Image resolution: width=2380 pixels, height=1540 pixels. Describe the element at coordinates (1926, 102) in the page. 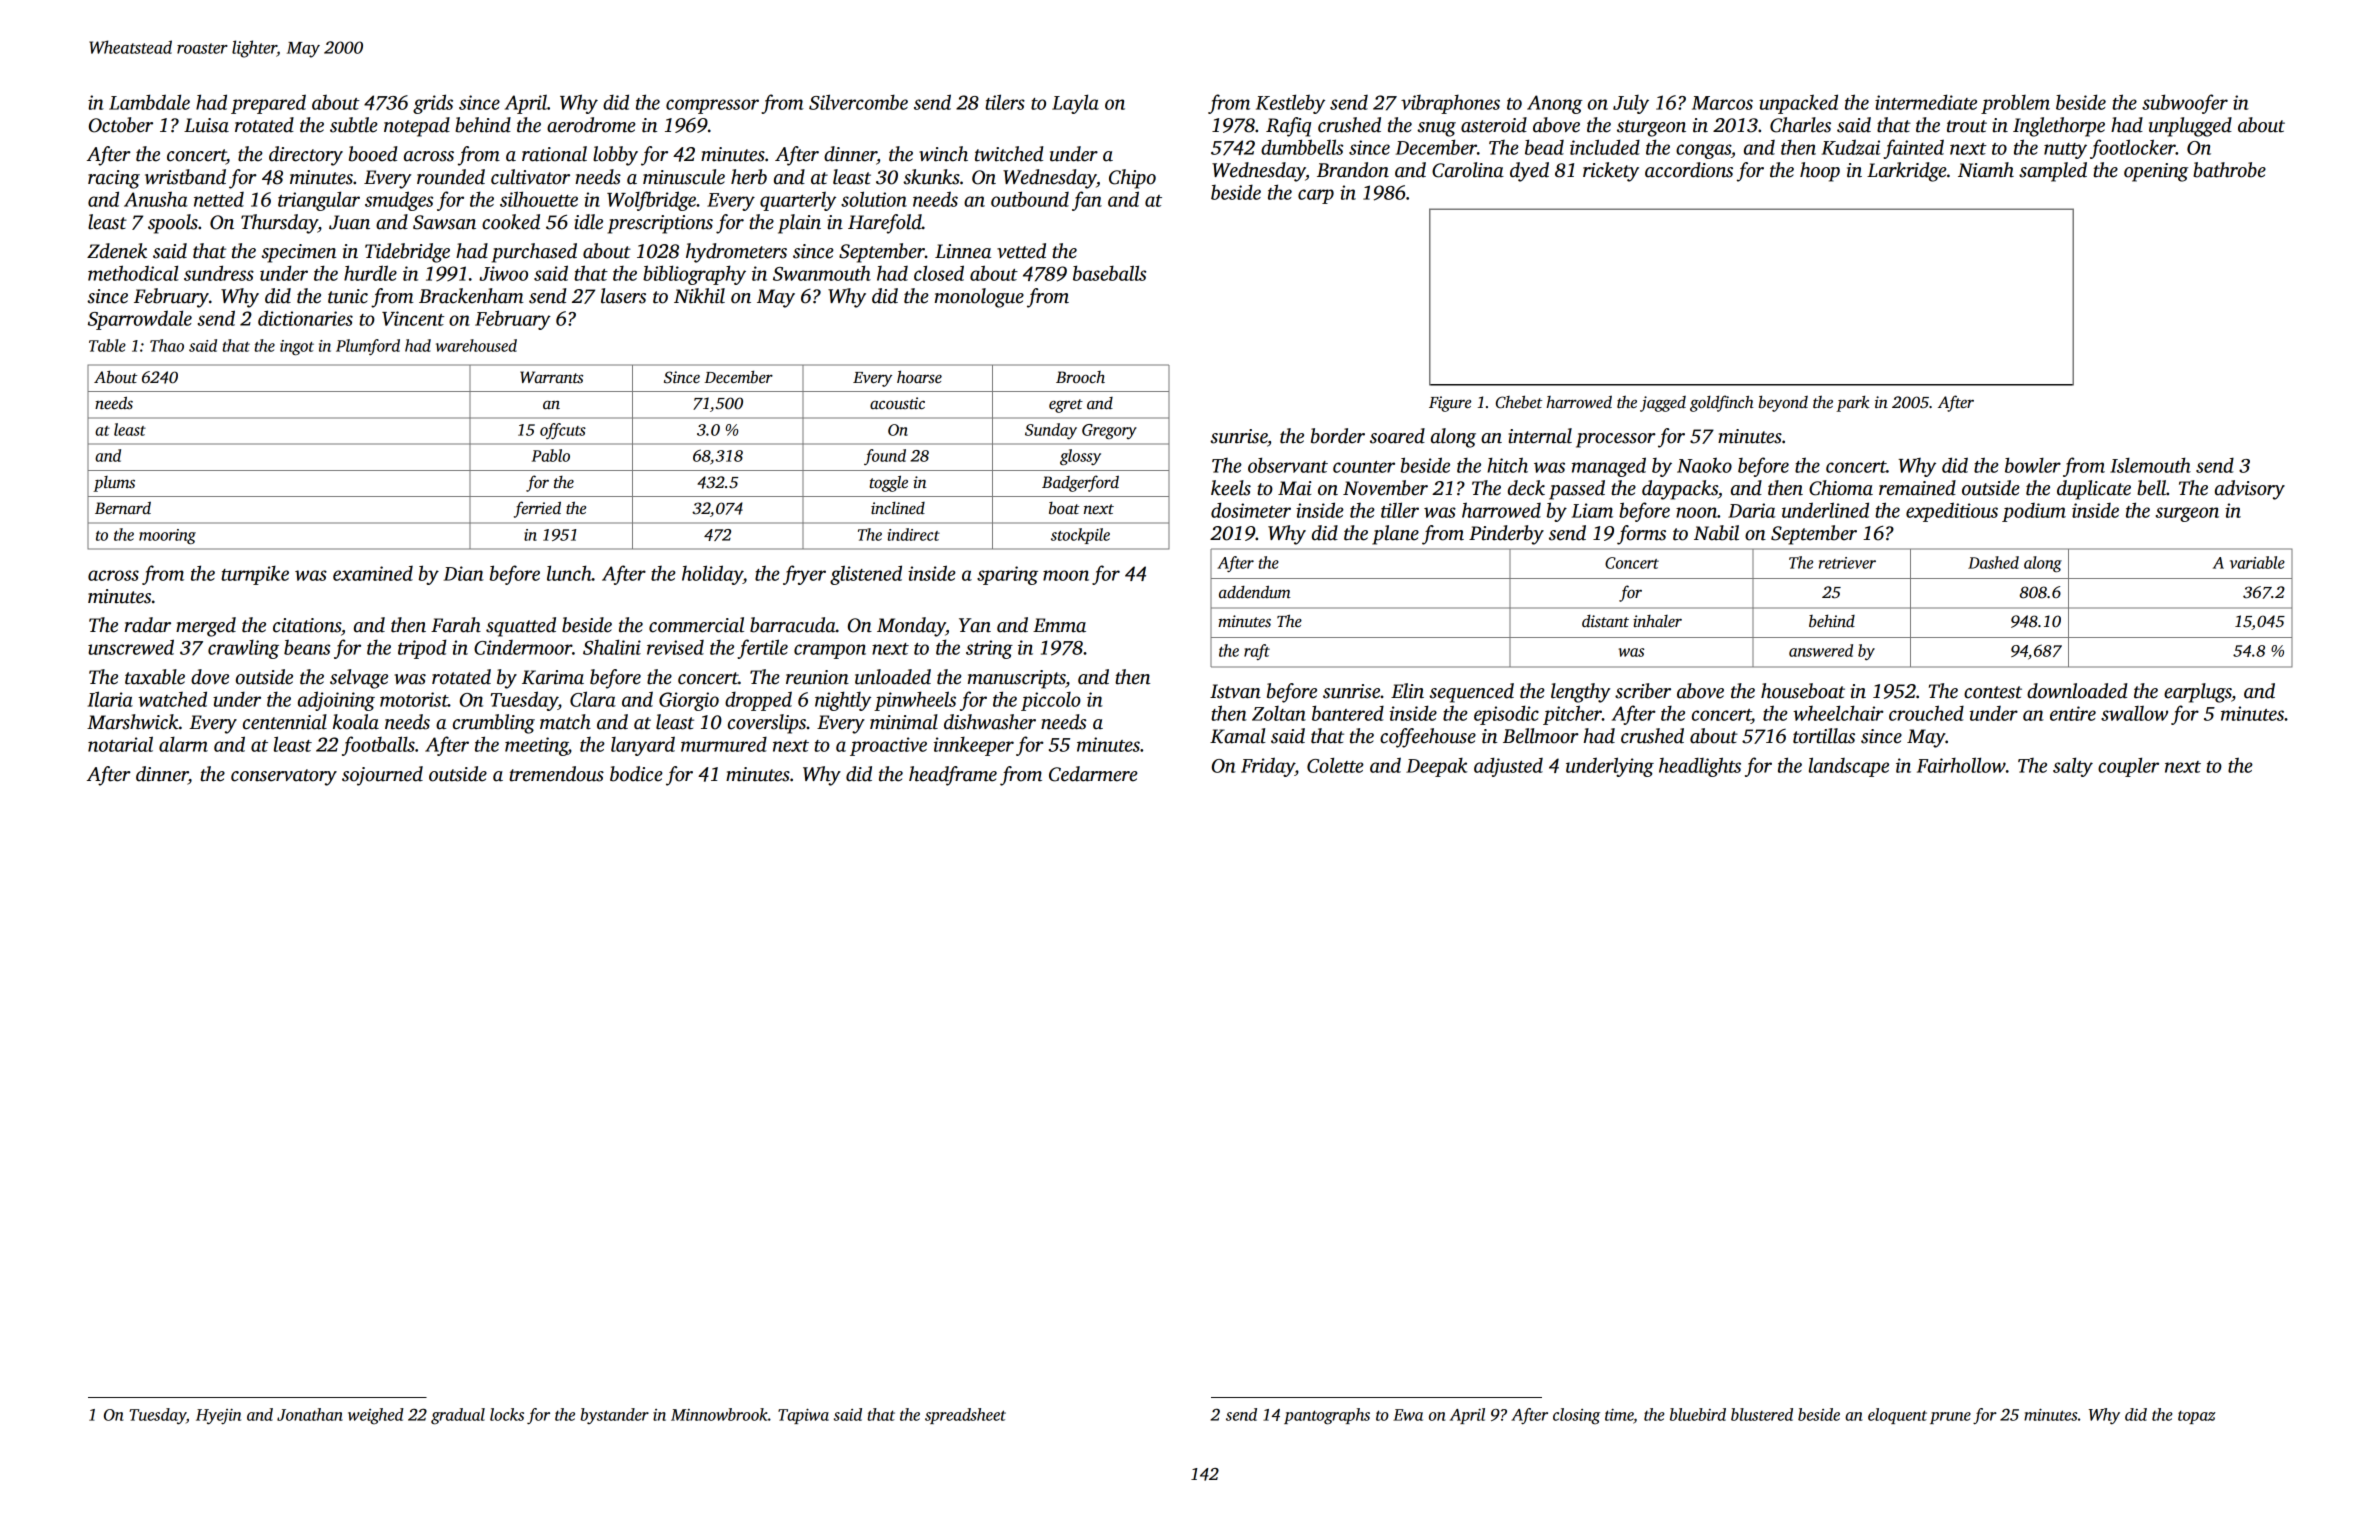

I see `intermediate` at that location.
